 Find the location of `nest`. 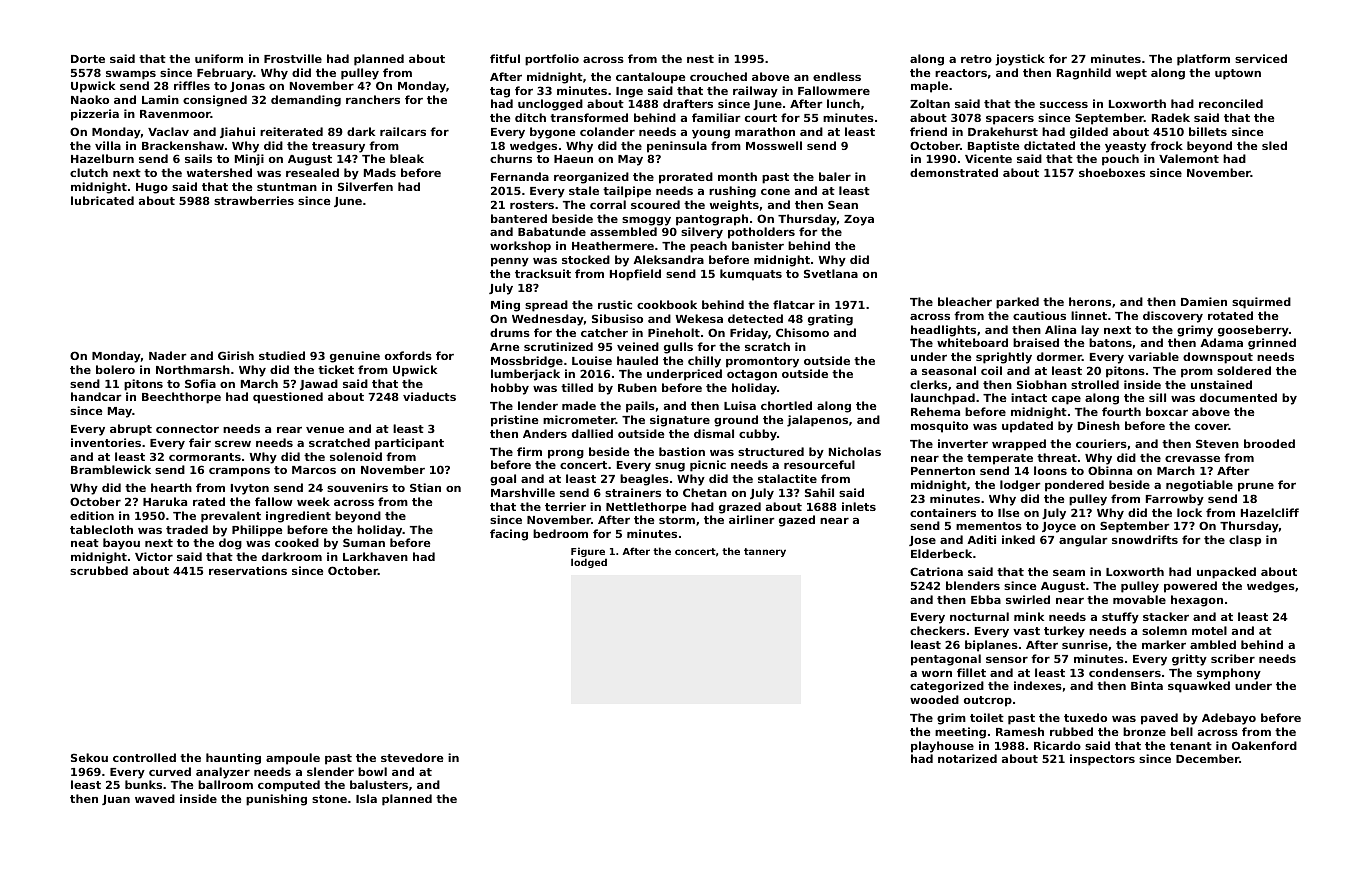

nest is located at coordinates (700, 59).
